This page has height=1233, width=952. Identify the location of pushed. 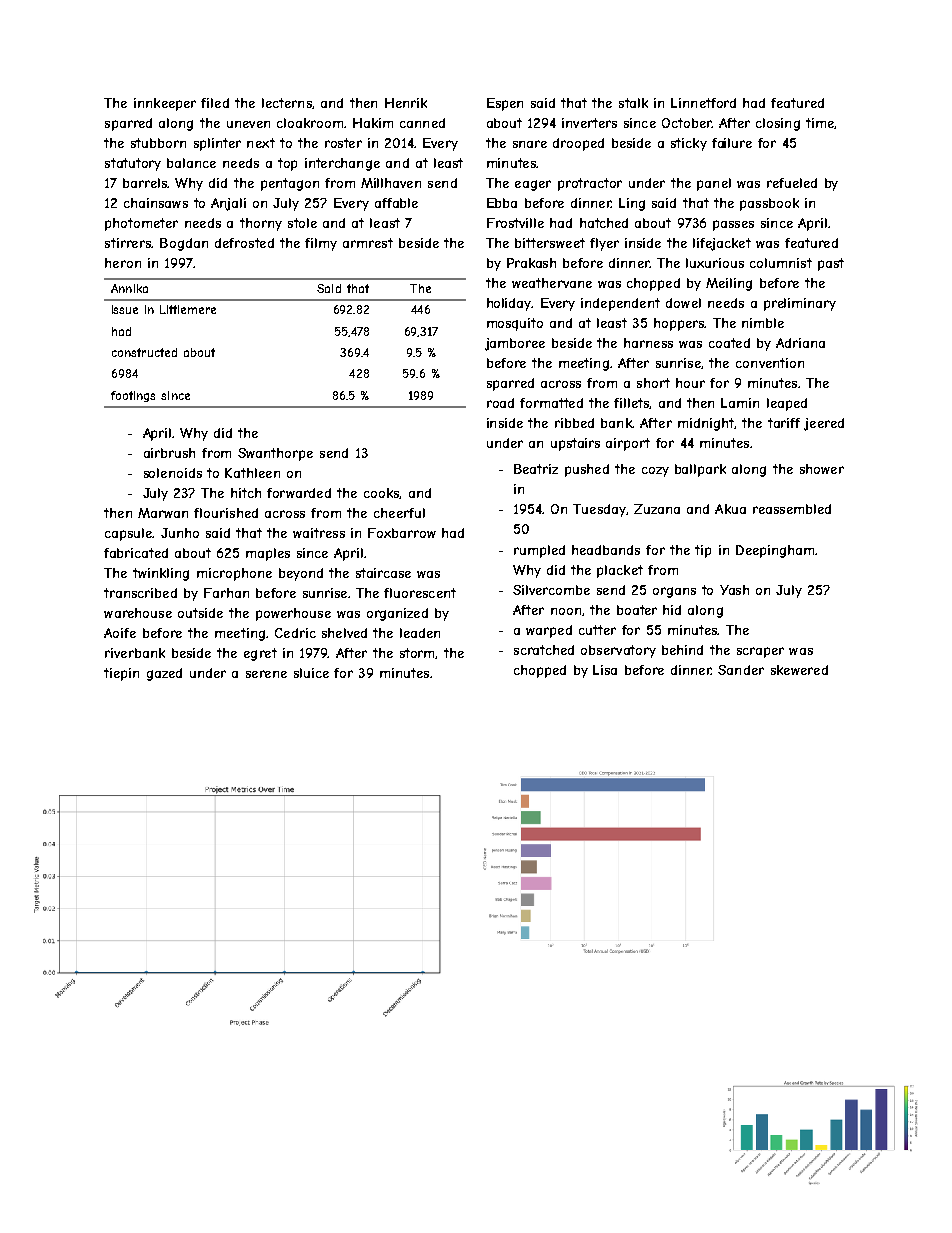
(587, 470).
